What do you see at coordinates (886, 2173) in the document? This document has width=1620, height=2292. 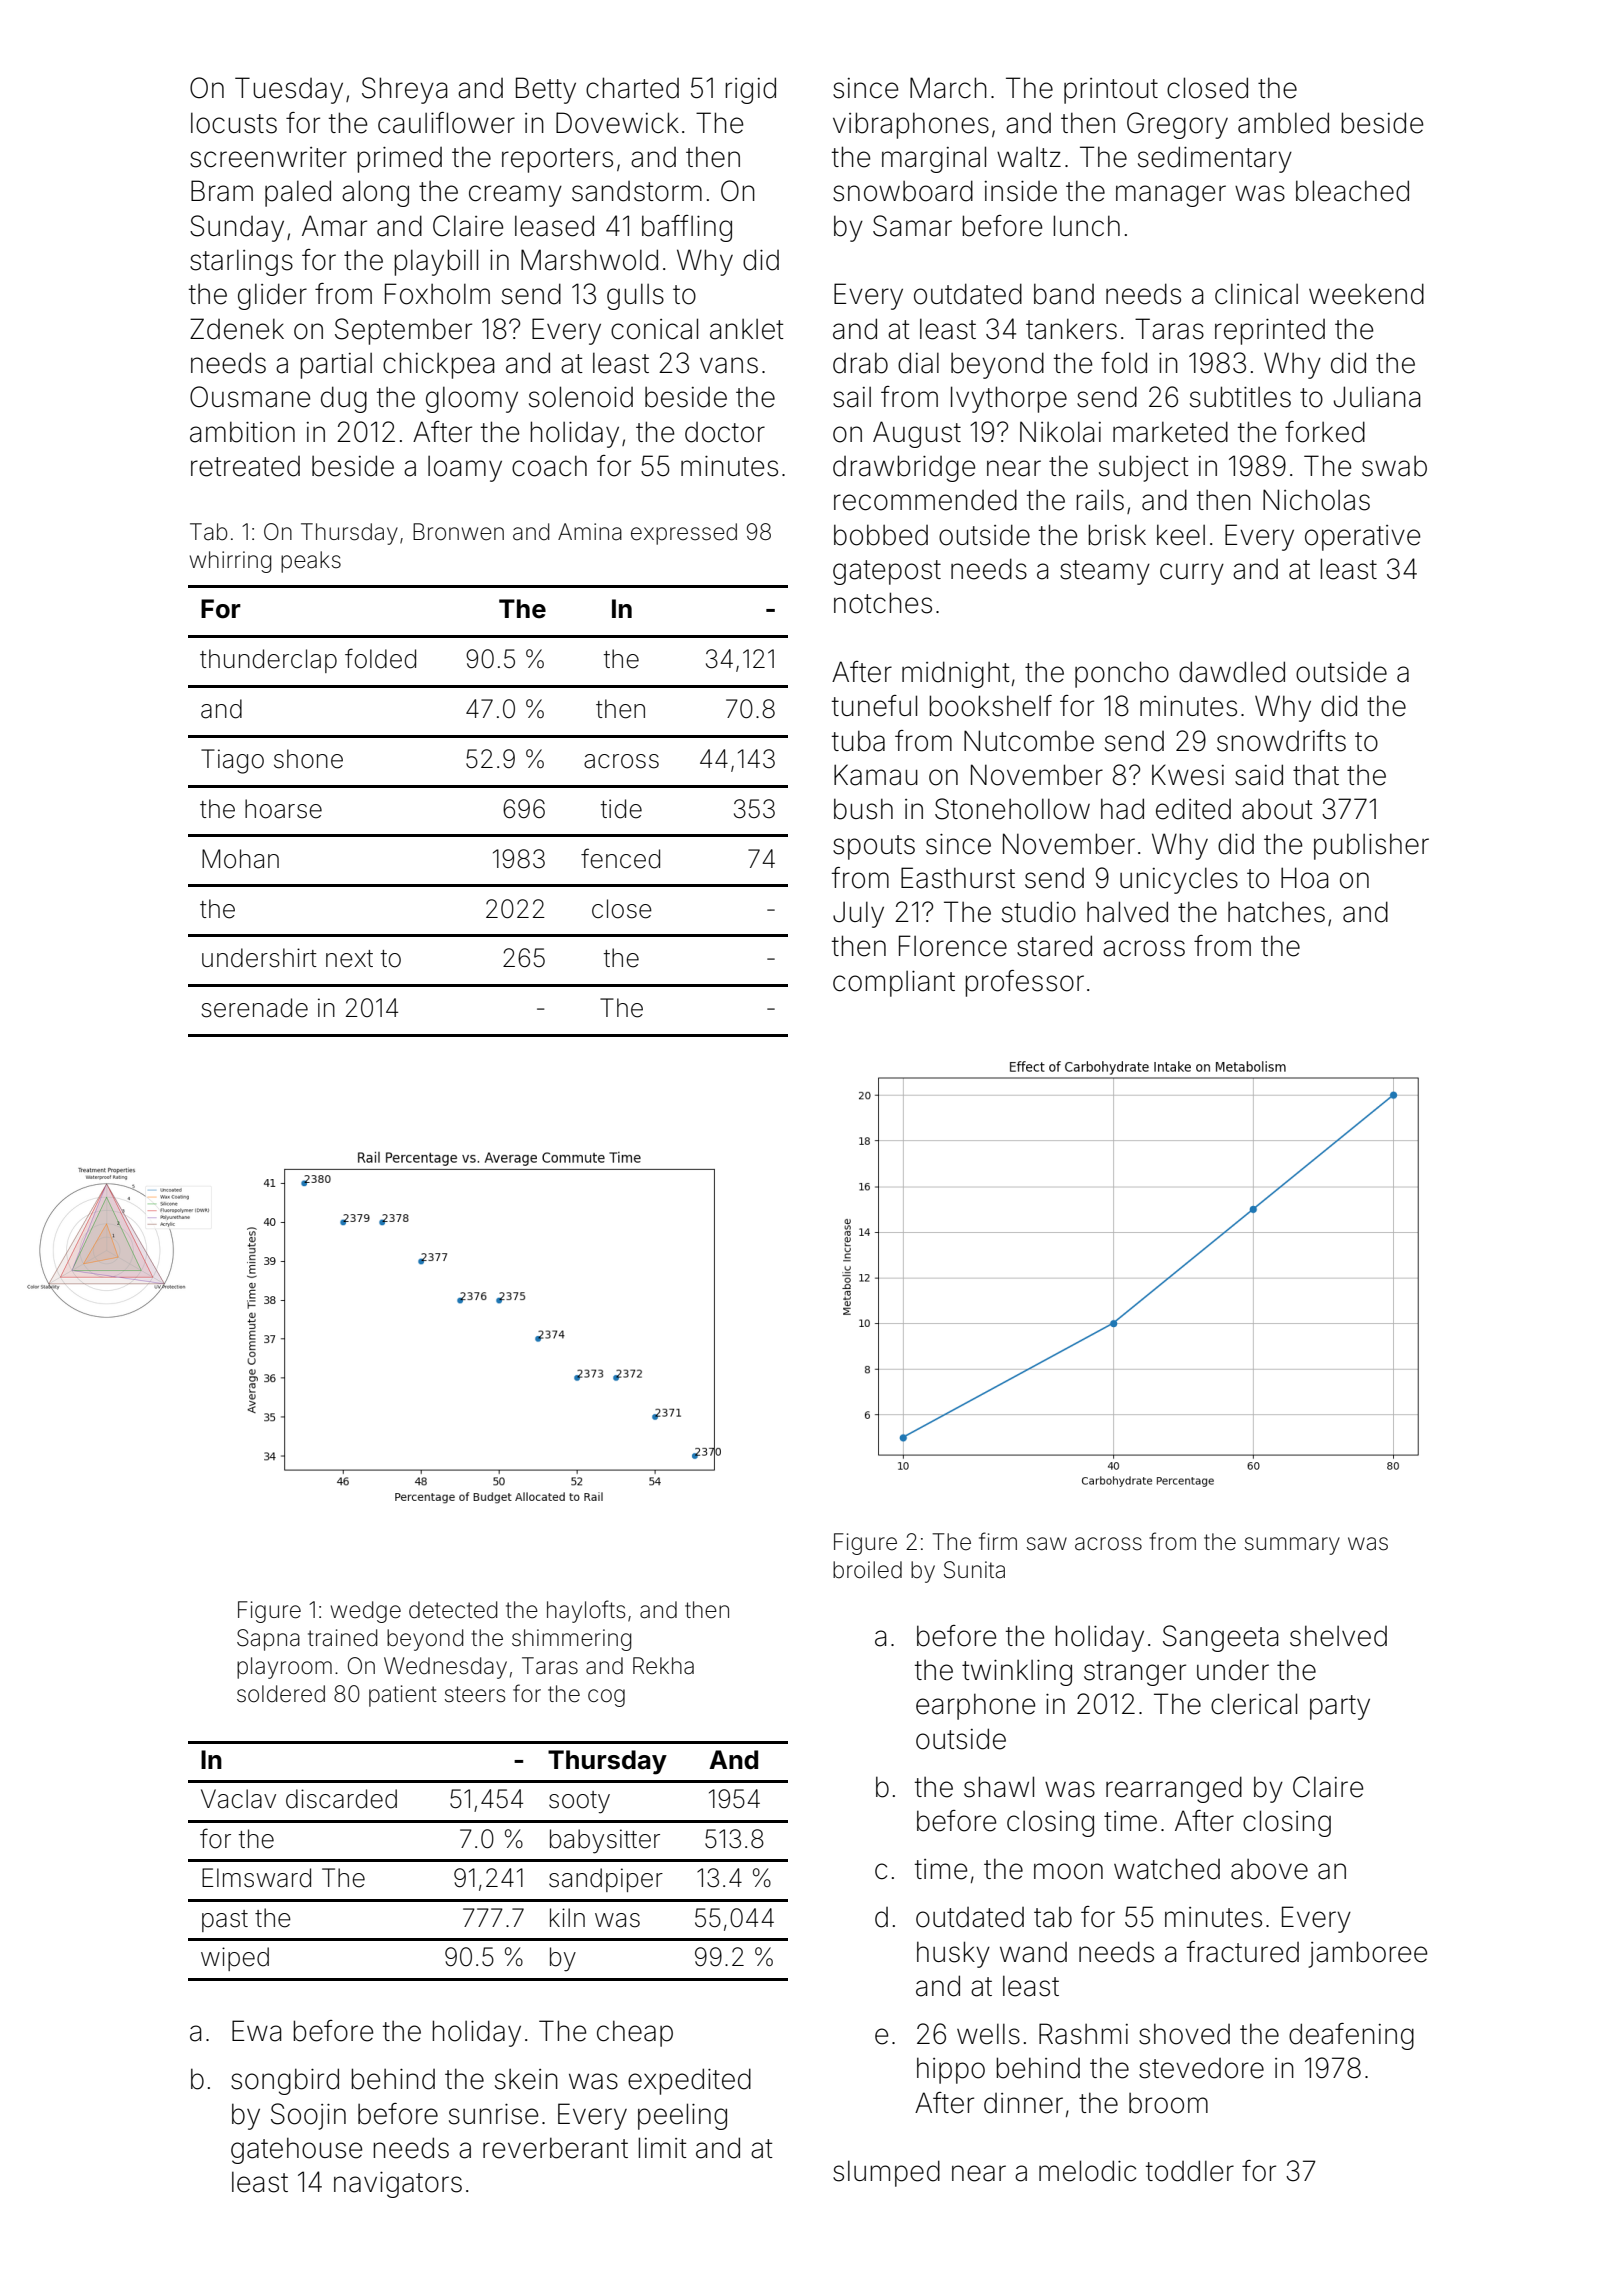 I see `slumped` at bounding box center [886, 2173].
